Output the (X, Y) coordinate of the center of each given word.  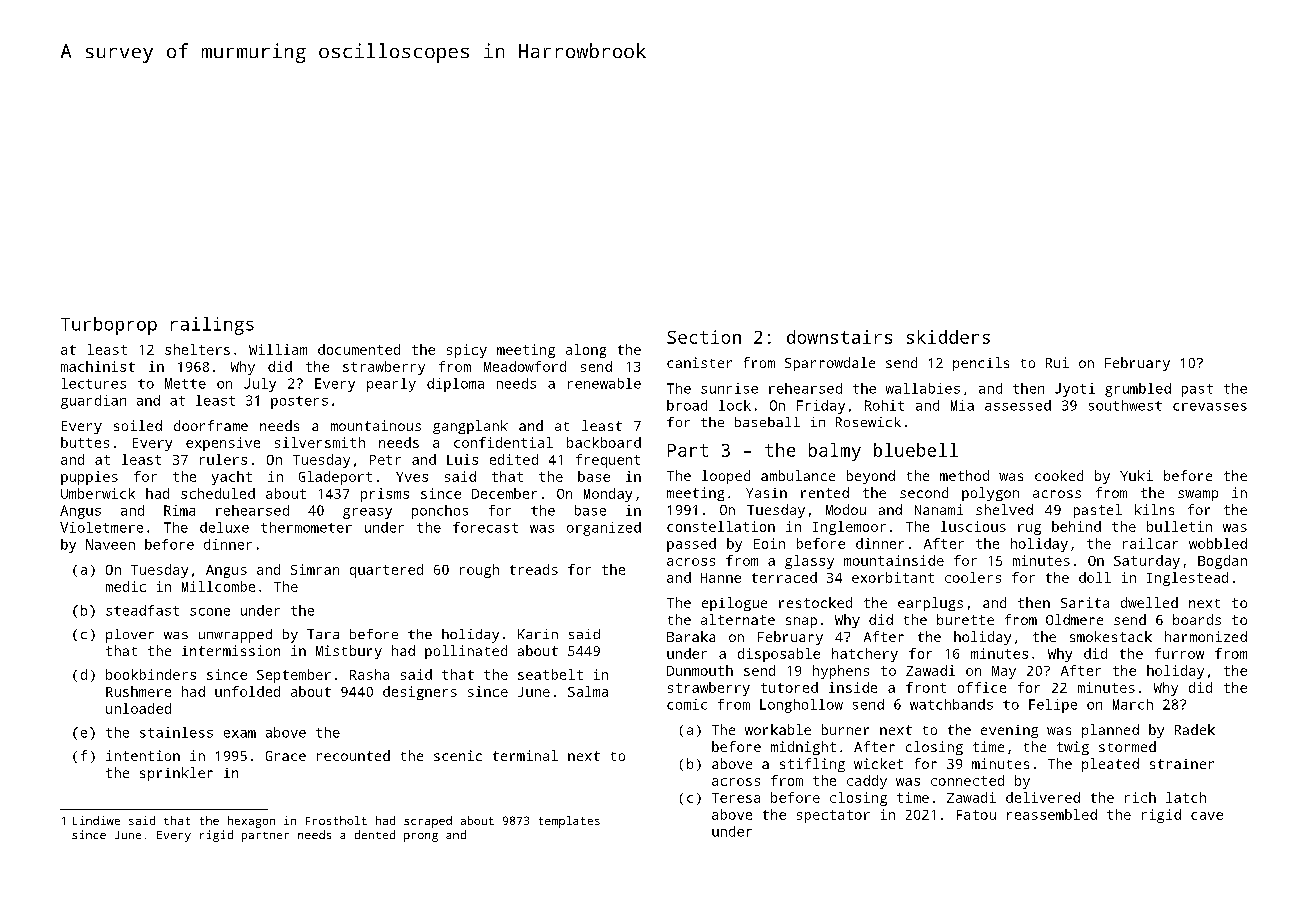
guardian (93, 402)
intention (143, 755)
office (982, 687)
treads (534, 569)
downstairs (839, 337)
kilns (1154, 509)
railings (212, 326)
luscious (973, 526)
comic (687, 704)
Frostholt (336, 820)
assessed (1018, 405)
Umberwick (98, 493)
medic (126, 586)
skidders (948, 337)
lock (735, 405)
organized (604, 529)
